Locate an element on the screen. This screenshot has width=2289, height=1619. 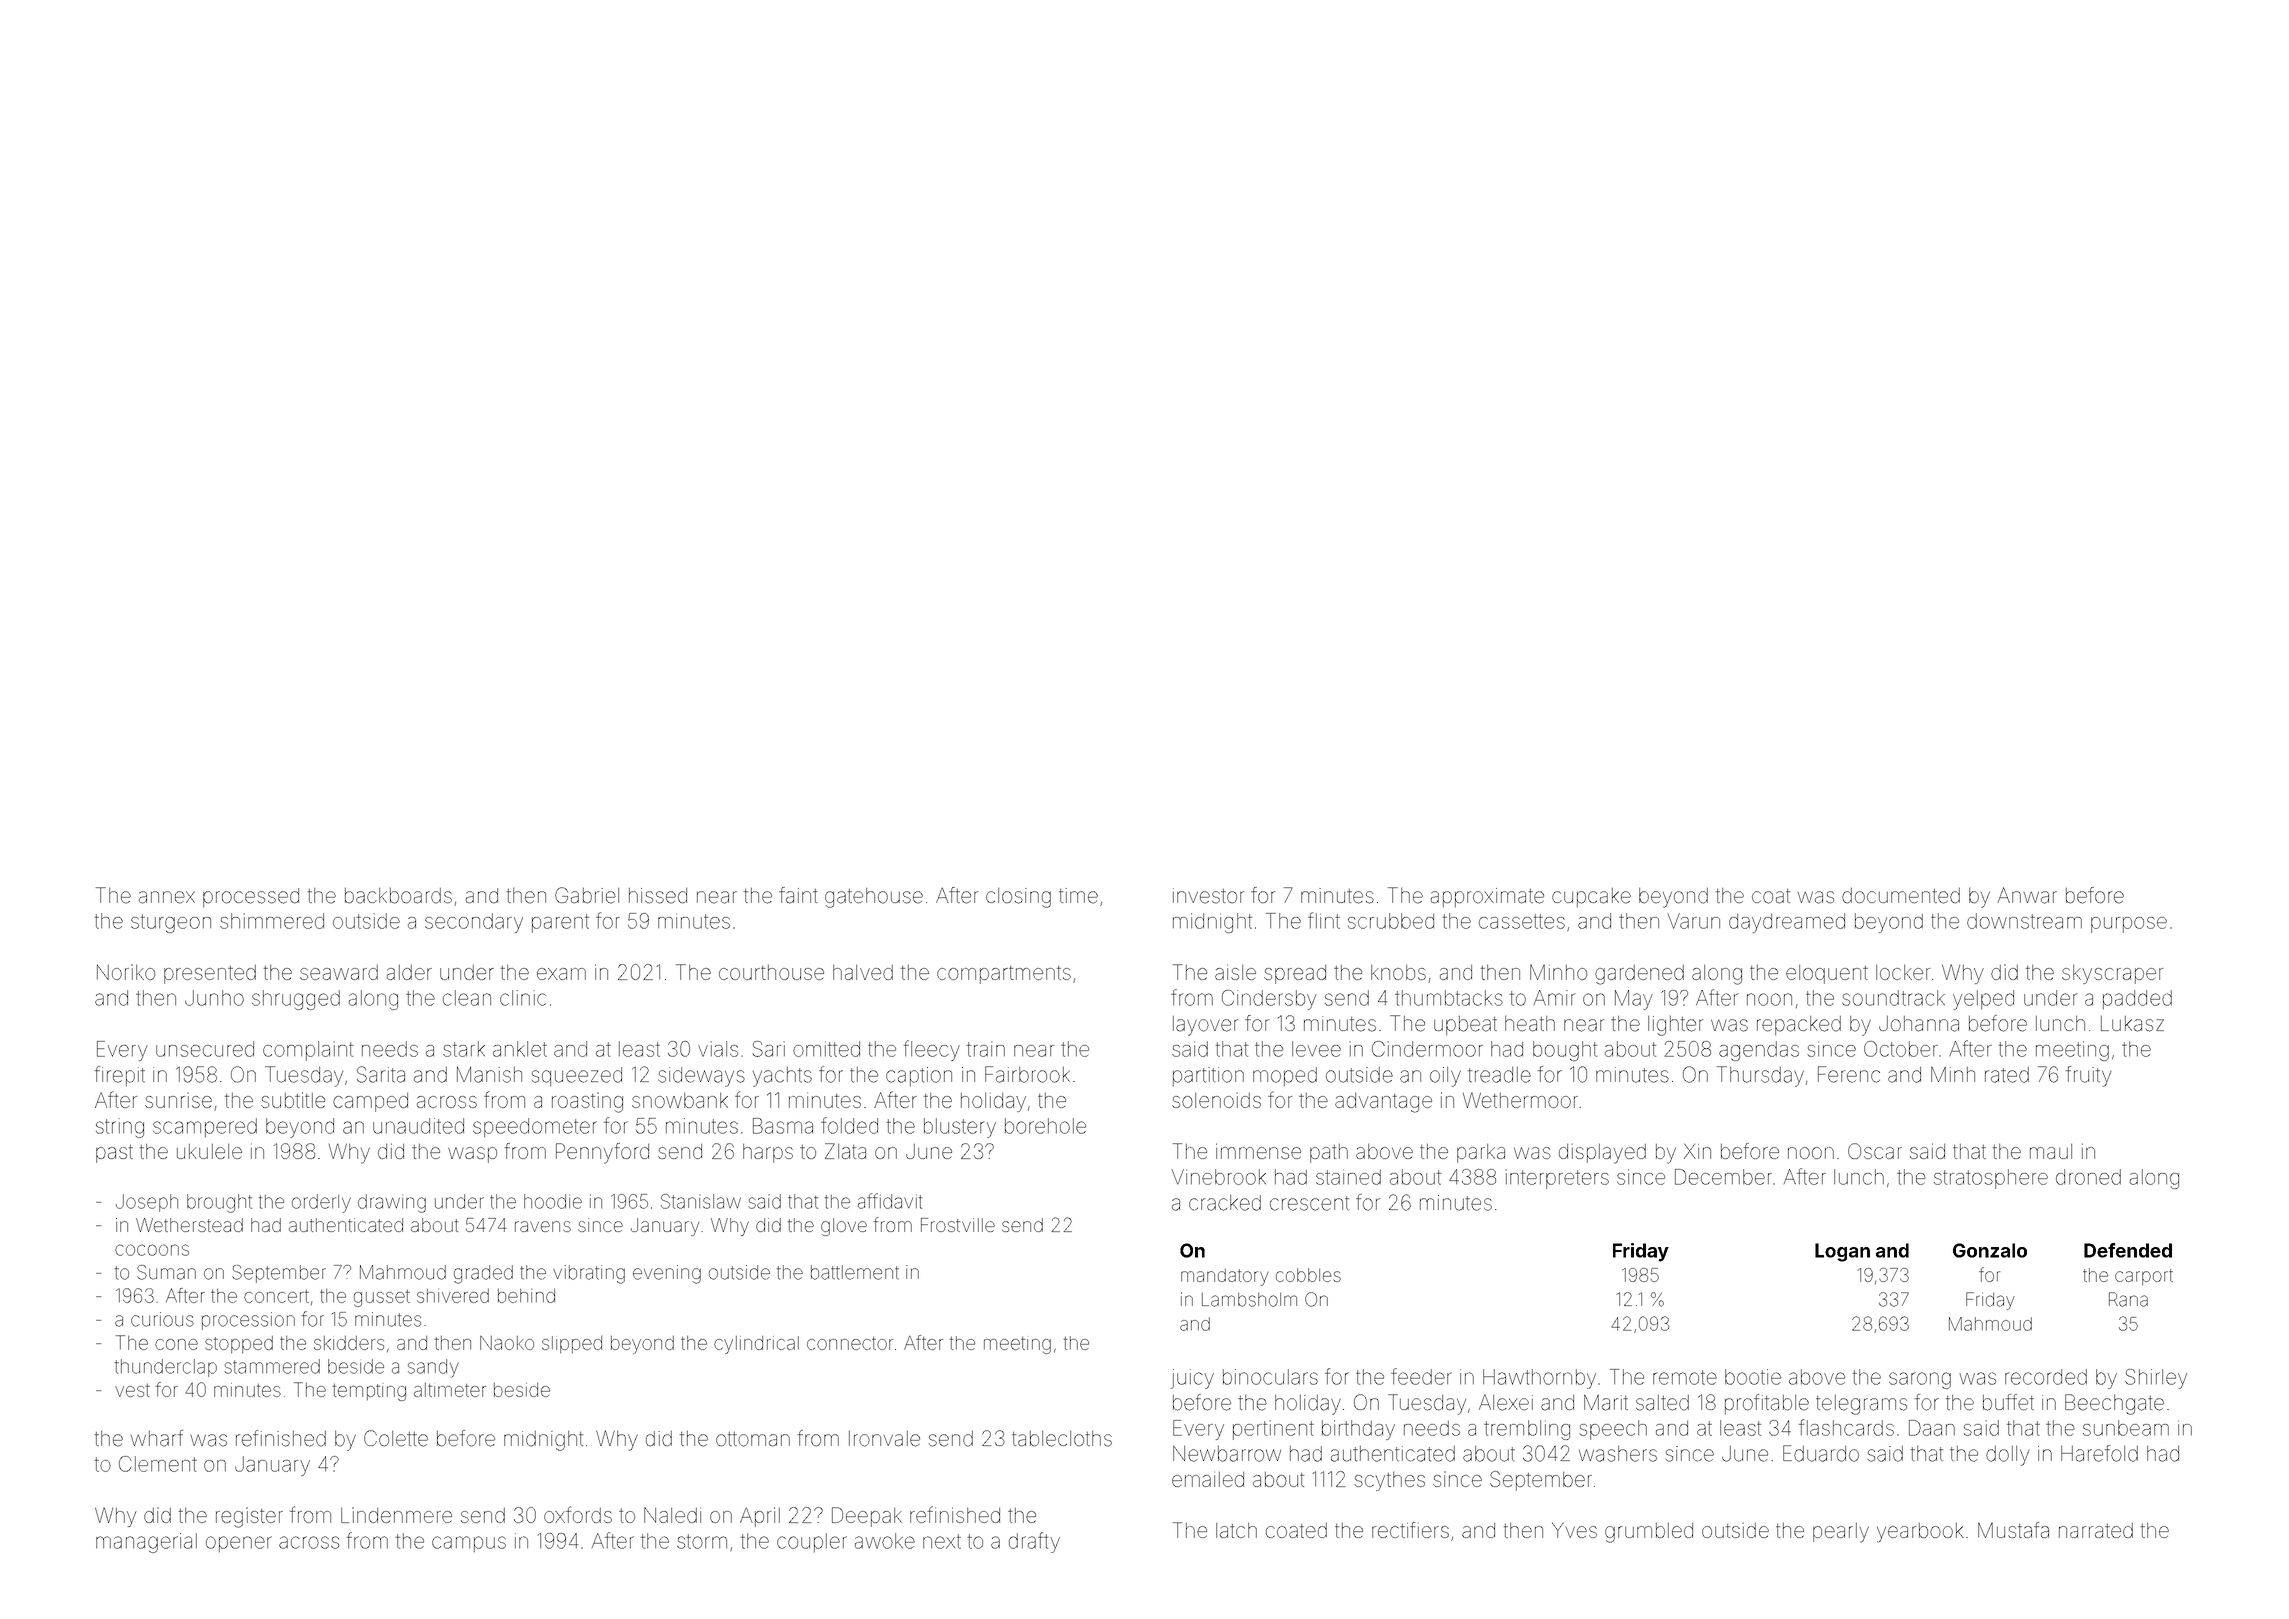
Deepak is located at coordinates (867, 1517).
